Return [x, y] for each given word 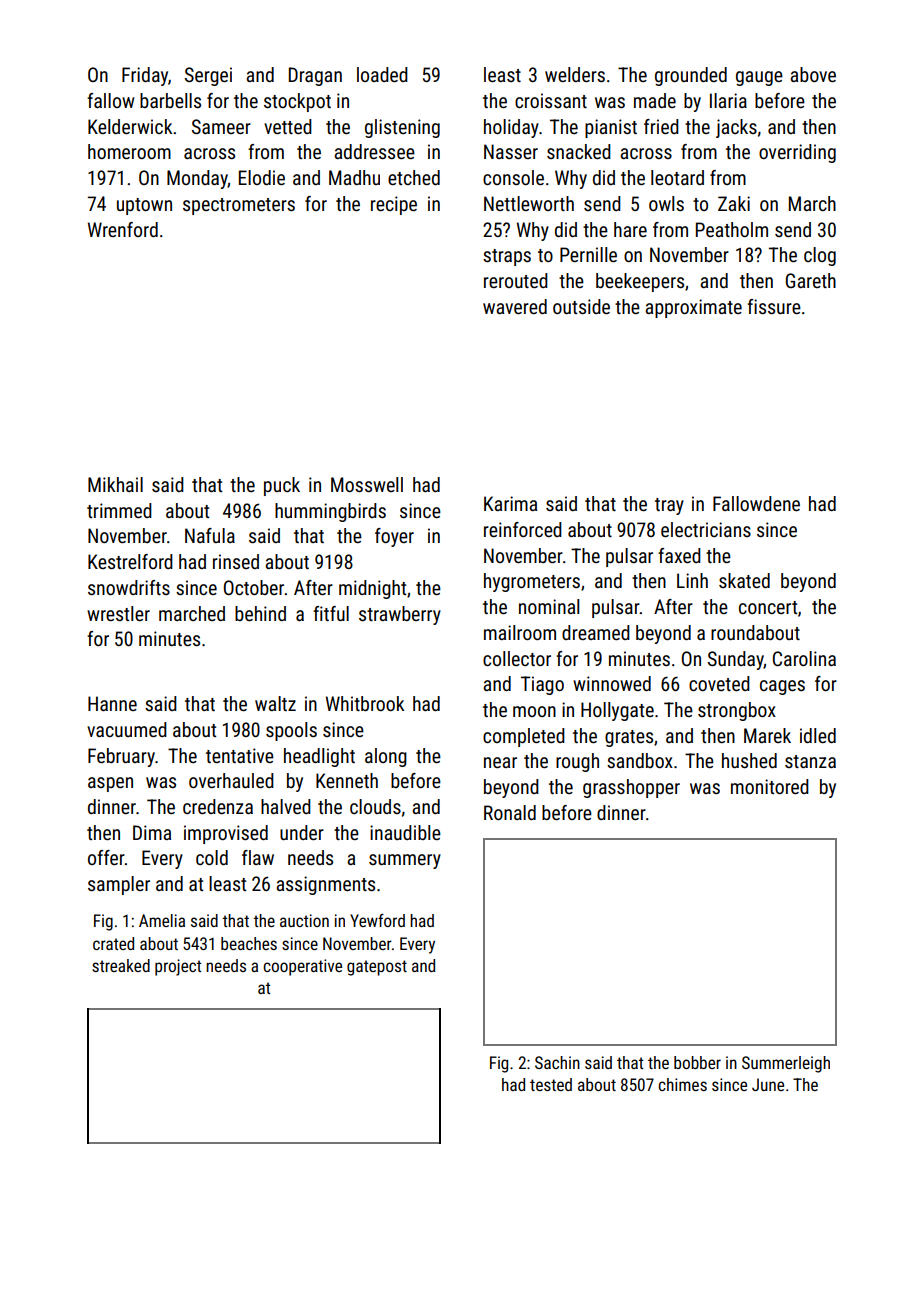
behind [260, 613]
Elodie [262, 177]
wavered [515, 306]
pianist [611, 128]
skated [744, 580]
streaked [121, 965]
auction [304, 920]
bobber [697, 1062]
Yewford [377, 920]
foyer [394, 537]
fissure [774, 306]
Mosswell [367, 484]
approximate [693, 308]
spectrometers [239, 206]
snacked [579, 151]
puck [282, 486]
